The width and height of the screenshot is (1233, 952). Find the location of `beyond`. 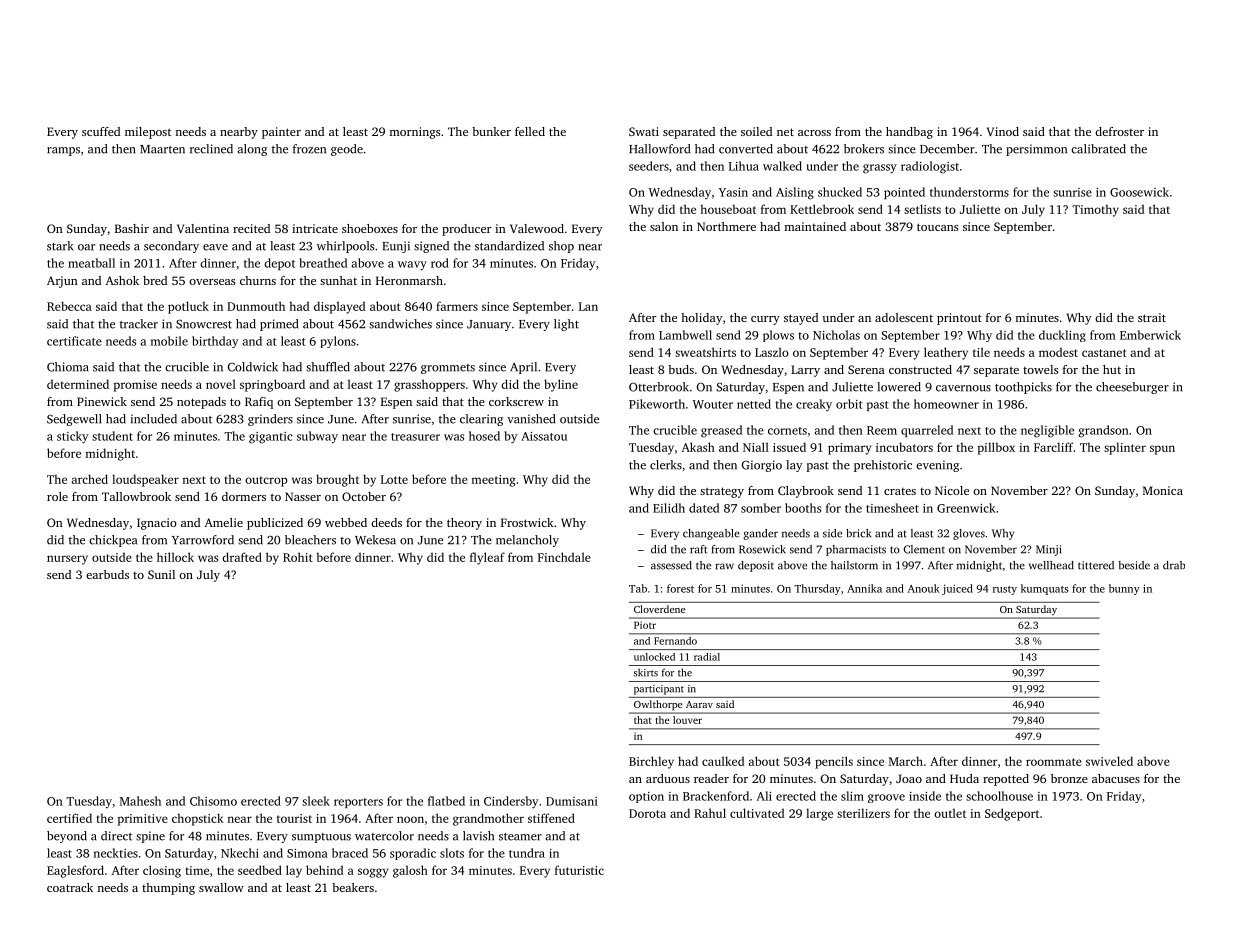

beyond is located at coordinates (67, 837).
